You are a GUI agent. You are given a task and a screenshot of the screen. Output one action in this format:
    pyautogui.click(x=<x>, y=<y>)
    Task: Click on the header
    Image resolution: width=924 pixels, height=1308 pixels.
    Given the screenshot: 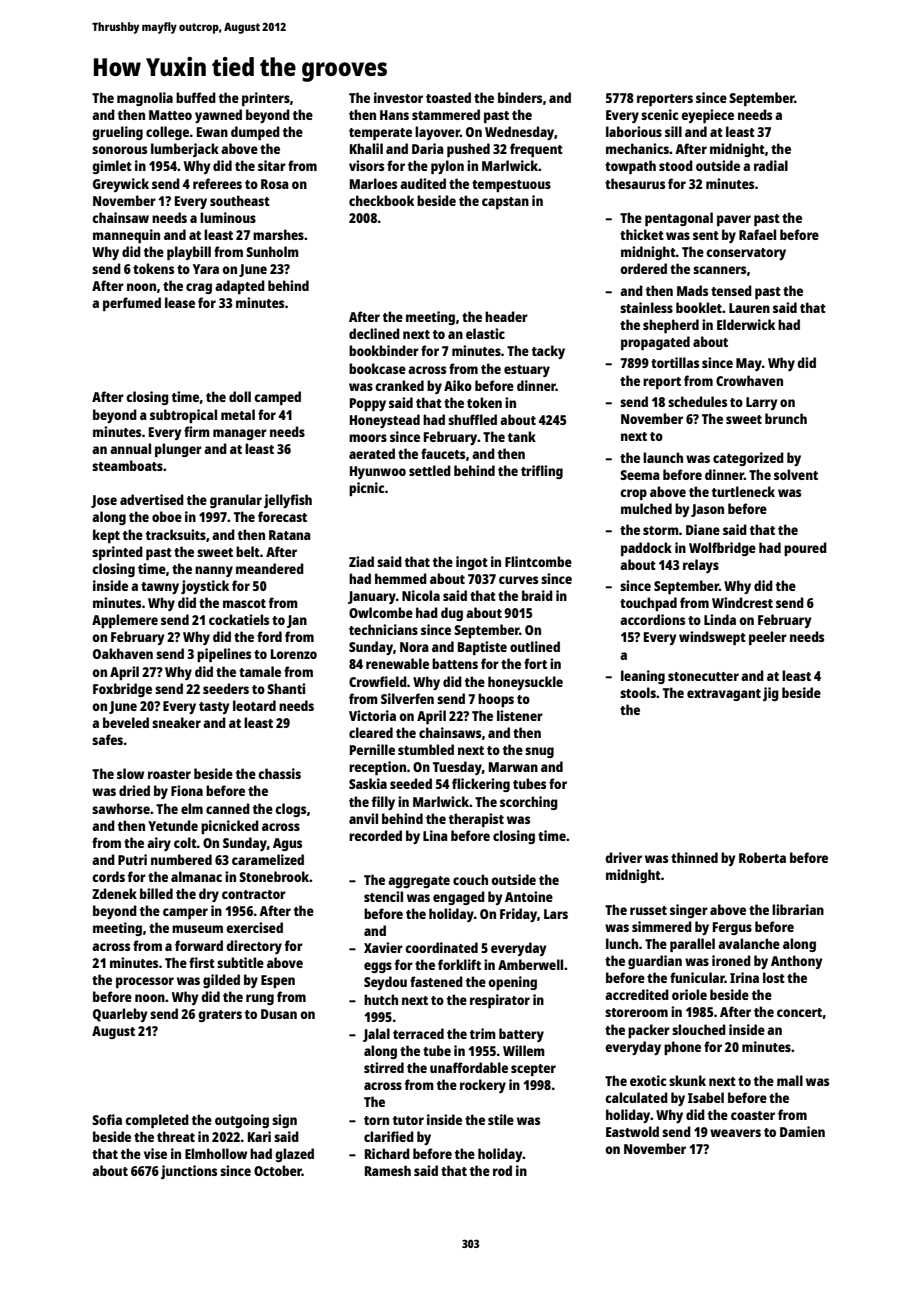 What is the action you would take?
    pyautogui.click(x=506, y=316)
